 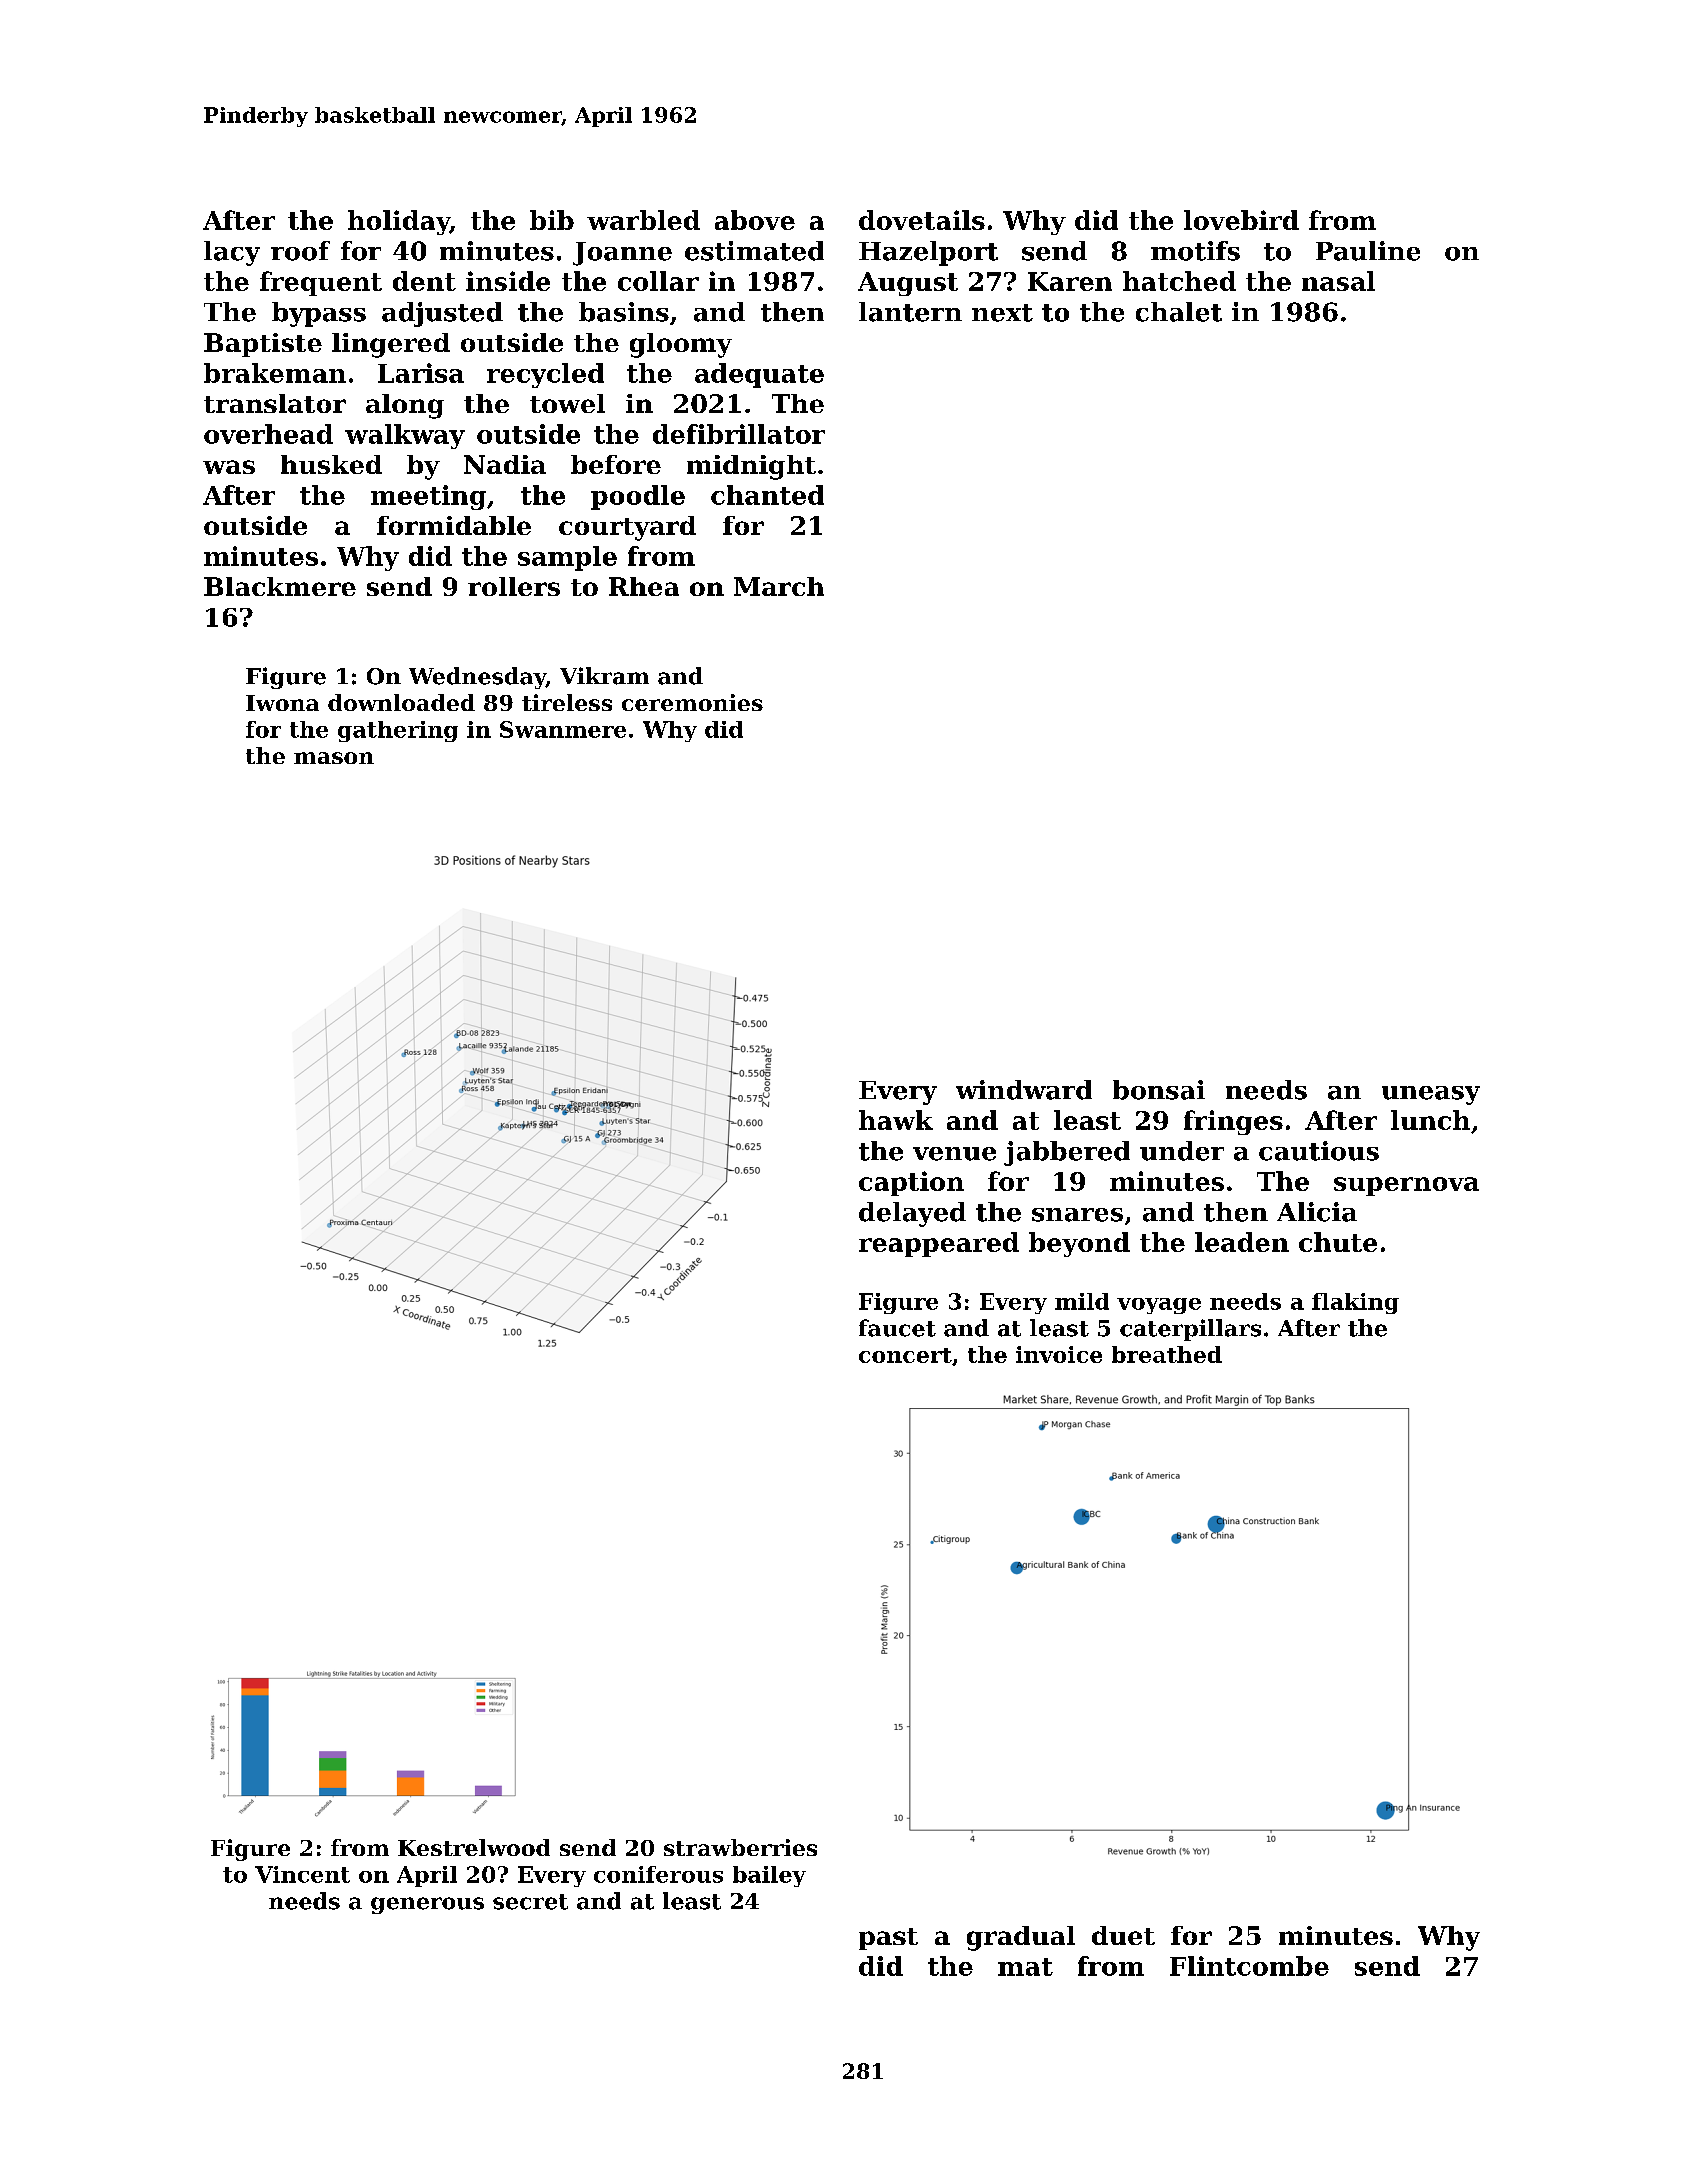 What do you see at coordinates (427, 1905) in the screenshot?
I see `generous` at bounding box center [427, 1905].
